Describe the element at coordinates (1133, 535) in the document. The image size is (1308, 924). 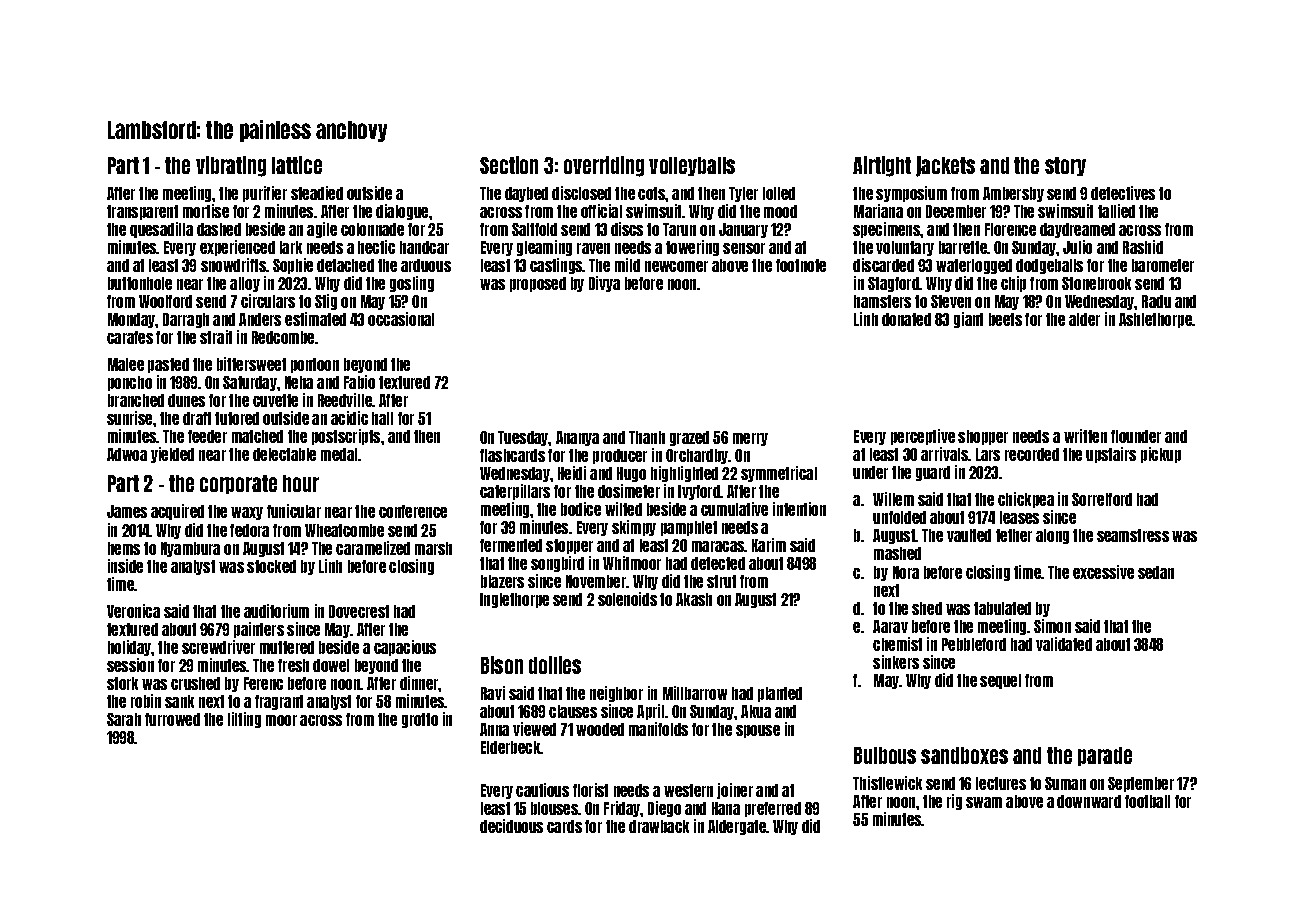
I see `seamstress` at that location.
